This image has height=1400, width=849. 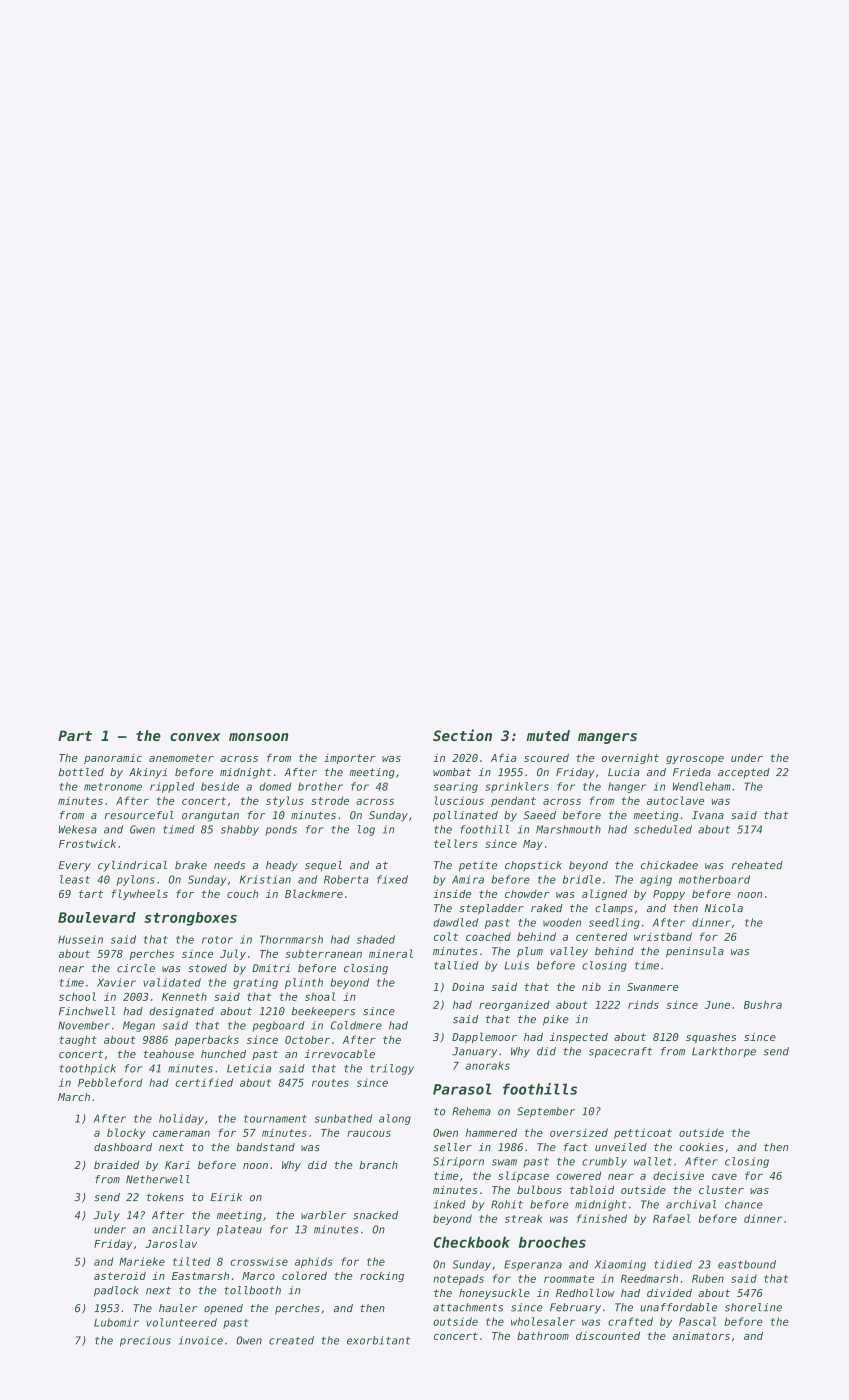 What do you see at coordinates (747, 1264) in the image?
I see `eastbound` at bounding box center [747, 1264].
